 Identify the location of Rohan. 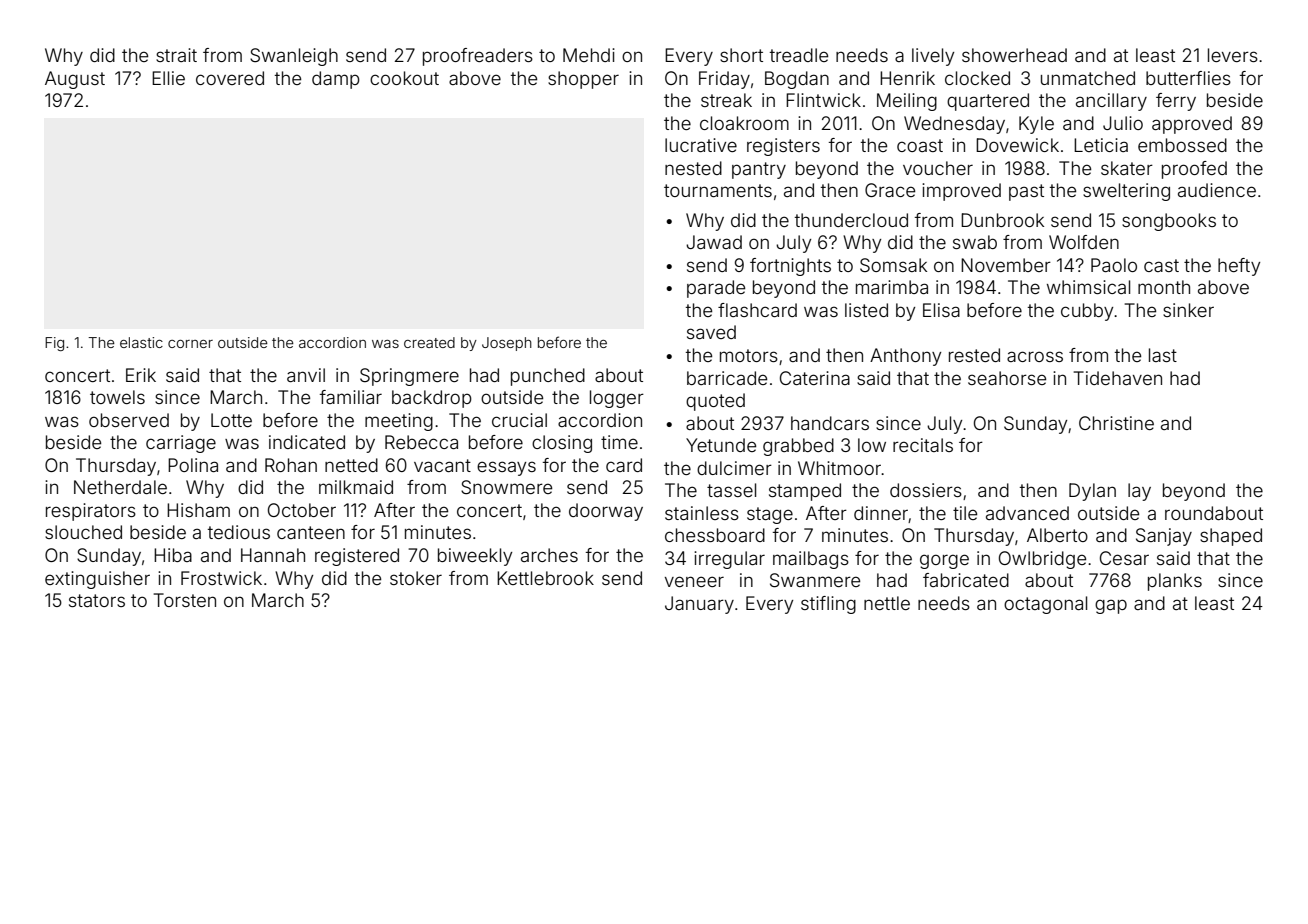
(291, 465).
